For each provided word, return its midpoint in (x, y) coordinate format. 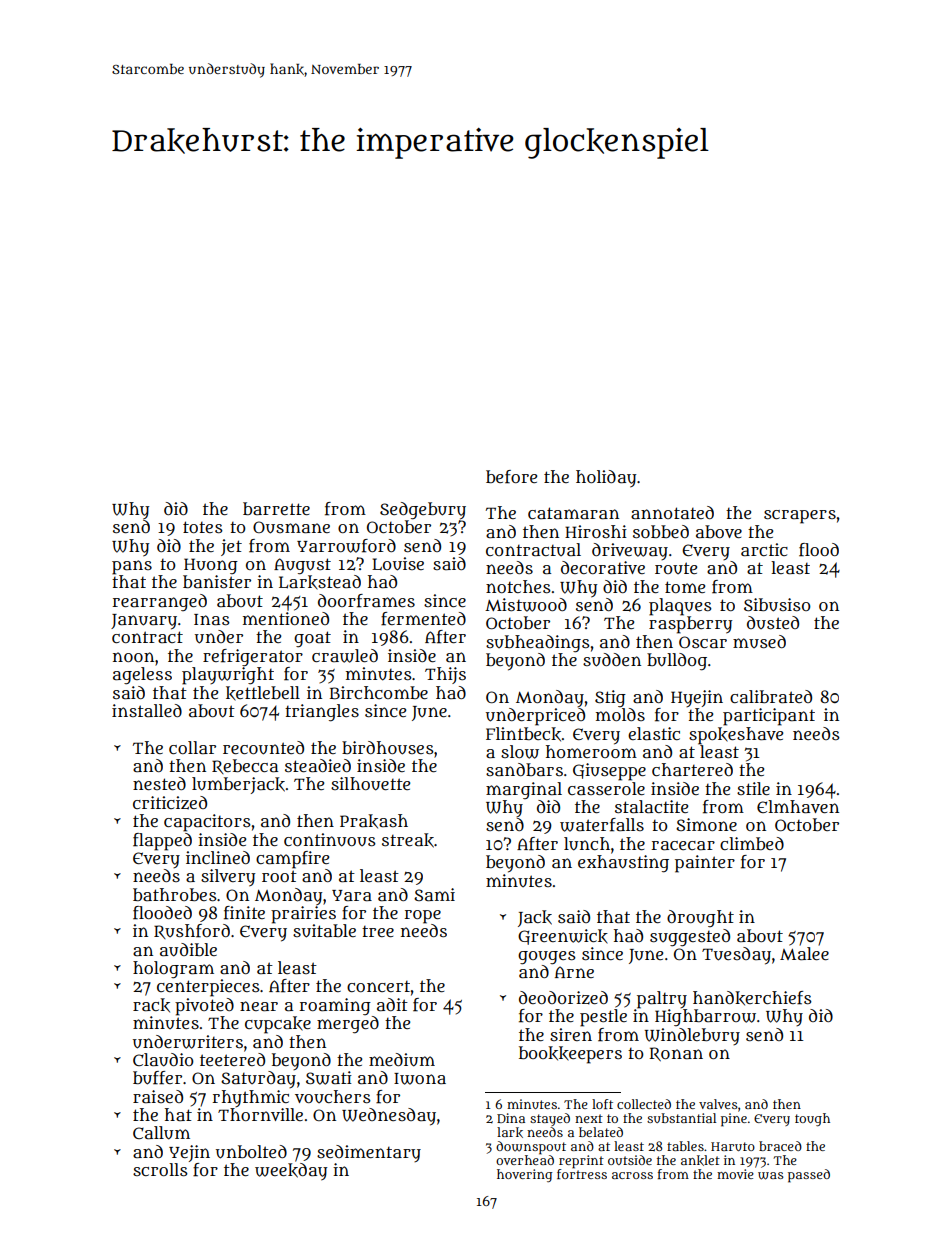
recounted (263, 748)
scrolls (160, 1169)
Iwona (420, 1079)
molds (620, 714)
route (676, 568)
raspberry (690, 625)
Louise (398, 564)
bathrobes (175, 894)
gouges (547, 958)
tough (812, 1119)
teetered (232, 1059)
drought (700, 918)
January (144, 622)
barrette (276, 508)
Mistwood (526, 605)
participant (769, 717)
